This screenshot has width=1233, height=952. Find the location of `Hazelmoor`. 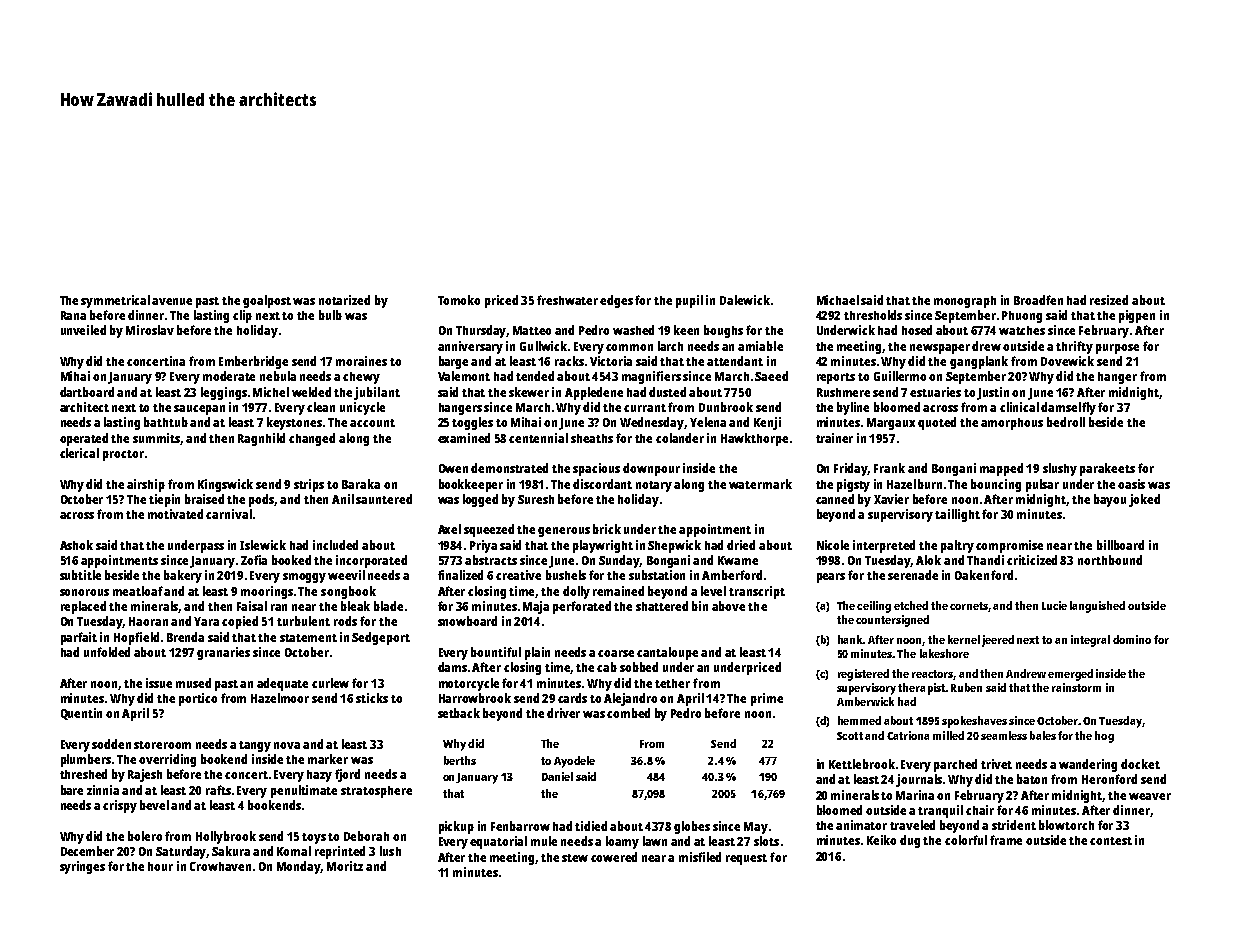

Hazelmoor is located at coordinates (280, 698).
